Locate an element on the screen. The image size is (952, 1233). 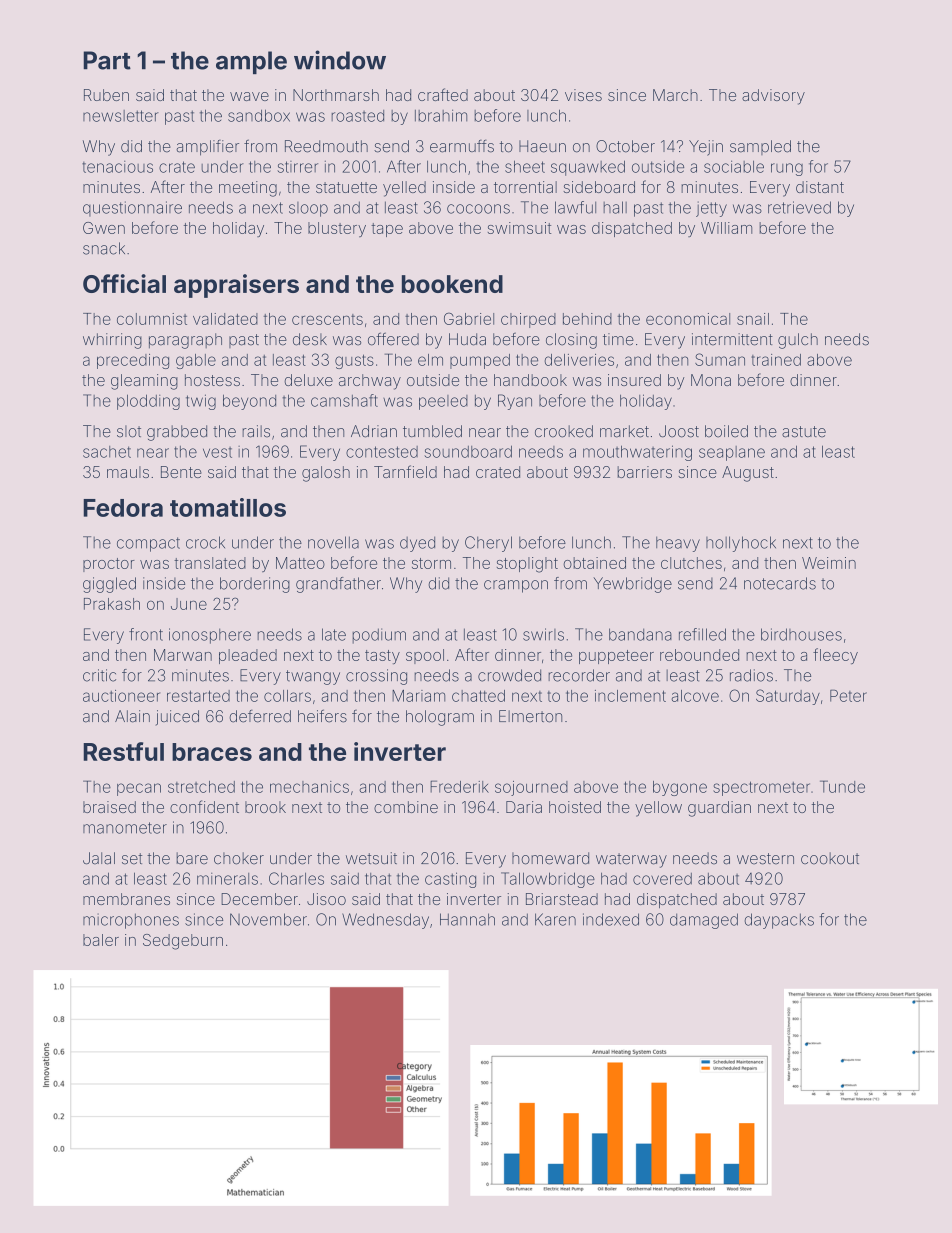
heavy is located at coordinates (678, 544).
